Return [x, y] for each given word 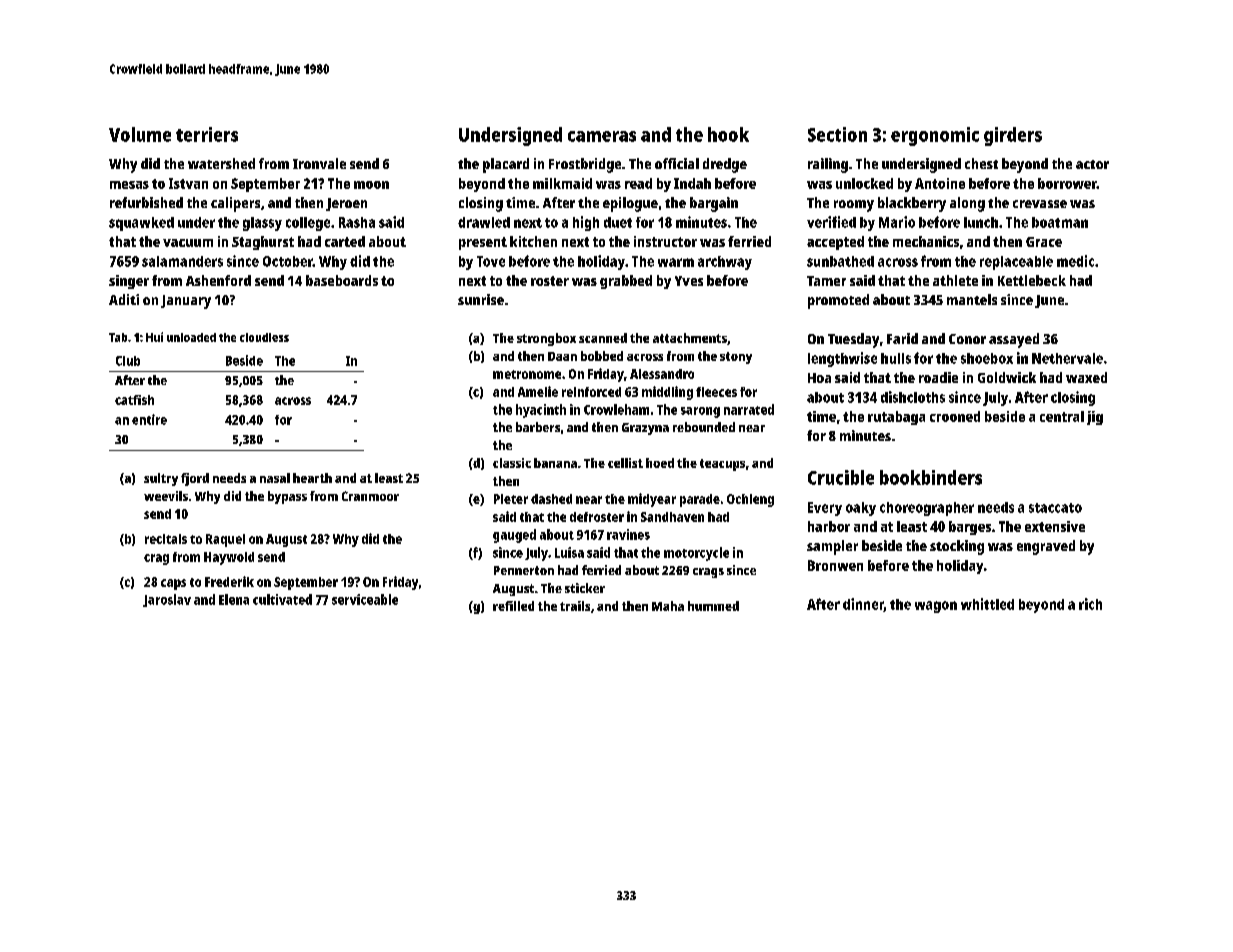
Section [837, 134]
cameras [602, 136]
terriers [207, 134]
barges [970, 528]
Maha [668, 606]
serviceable [365, 599]
